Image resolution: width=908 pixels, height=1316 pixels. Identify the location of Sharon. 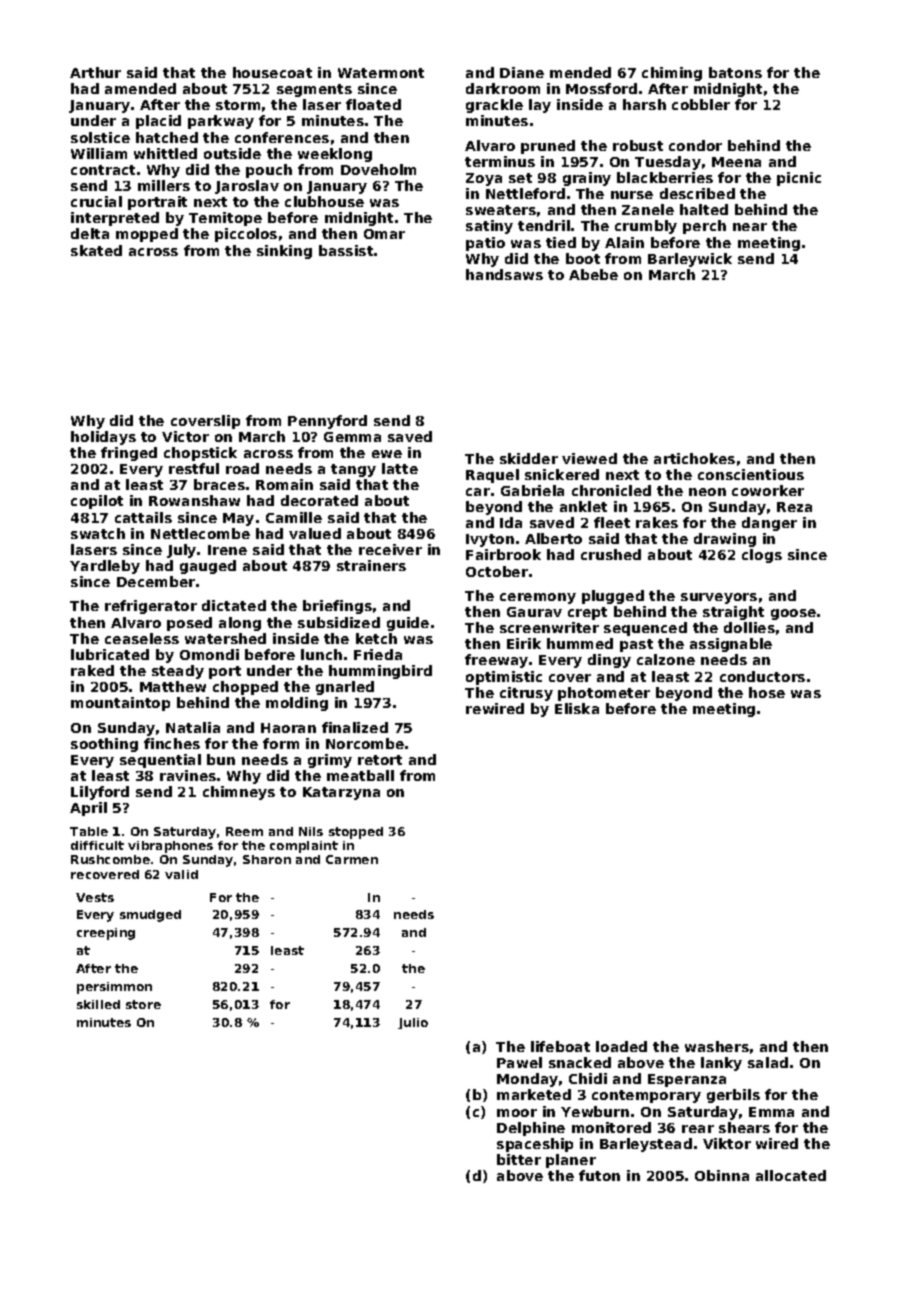
(267, 859).
